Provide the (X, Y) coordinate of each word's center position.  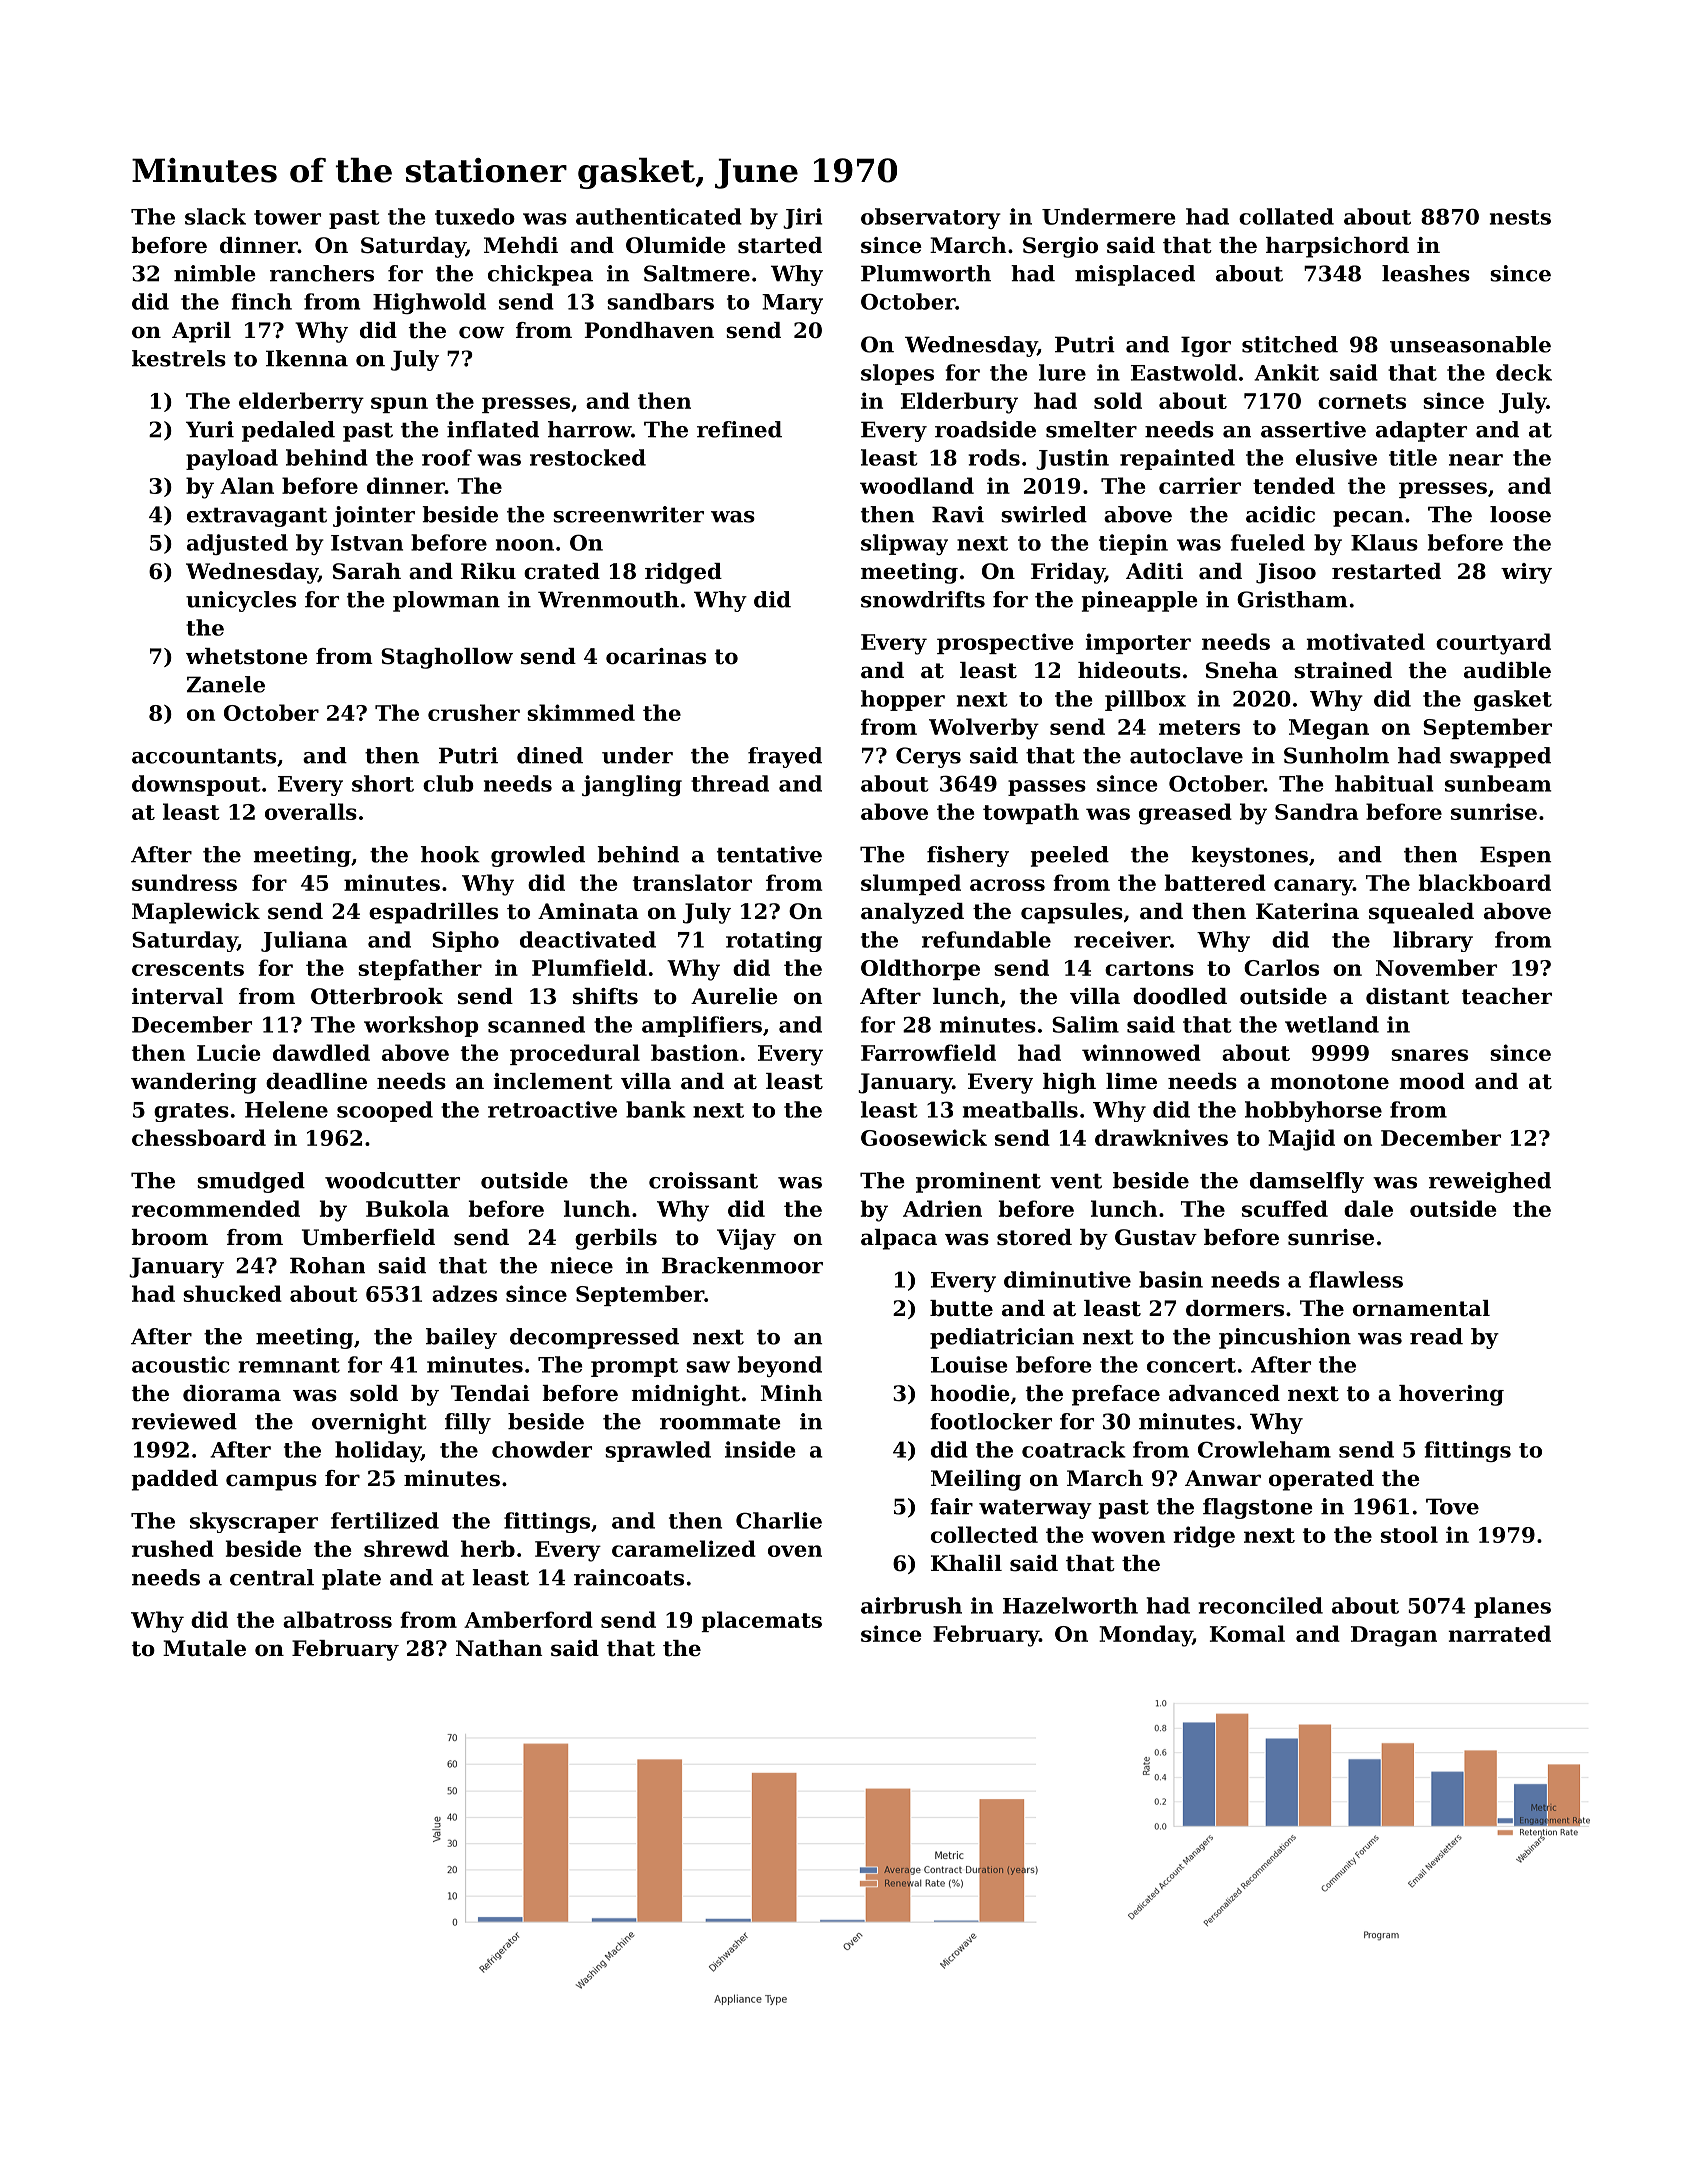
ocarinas (656, 656)
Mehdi (521, 245)
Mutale (204, 1648)
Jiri (802, 218)
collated (1286, 216)
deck (1524, 372)
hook (450, 854)
